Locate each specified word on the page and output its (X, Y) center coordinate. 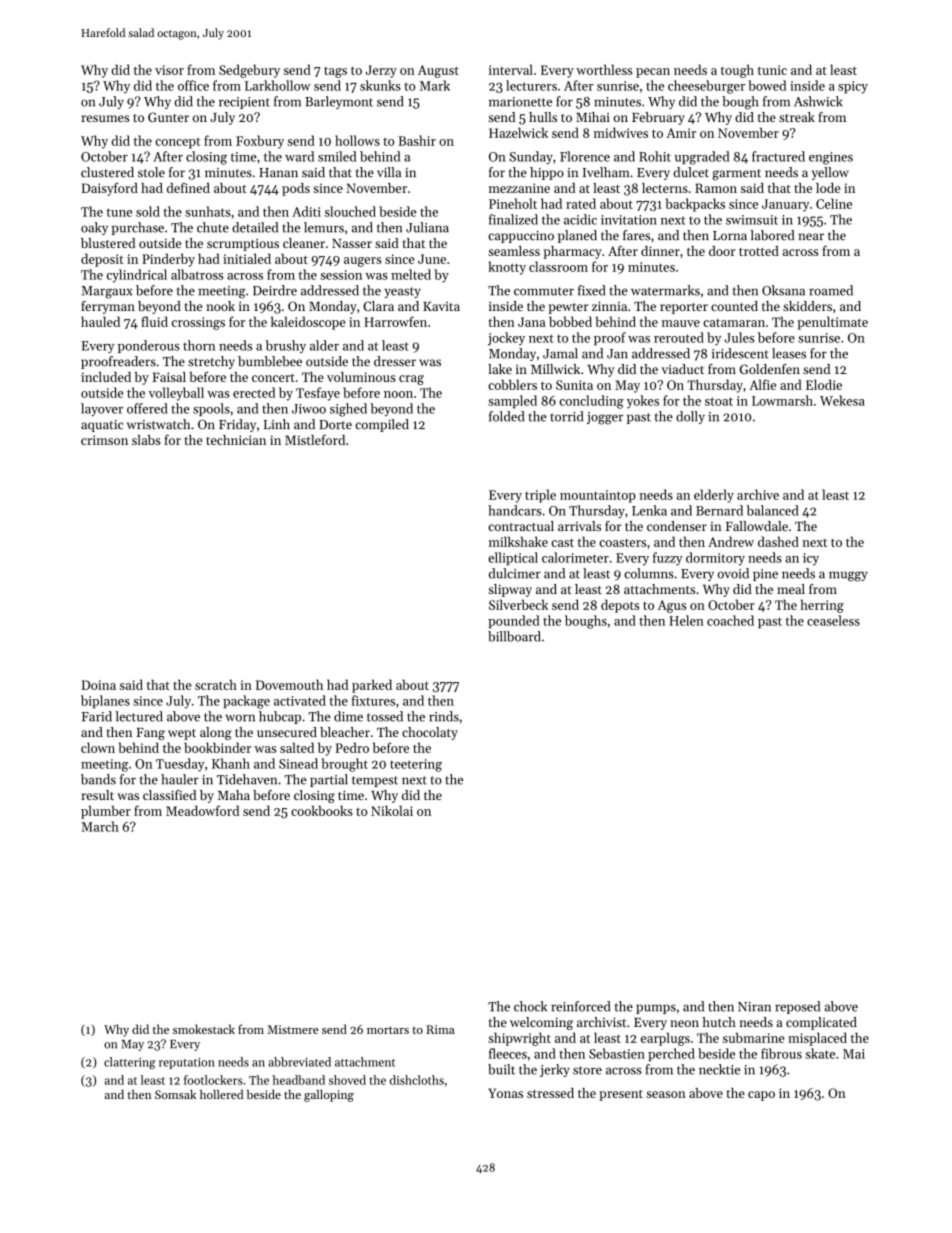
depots (620, 606)
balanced (773, 510)
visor (169, 70)
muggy (848, 576)
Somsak (175, 1094)
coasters (622, 542)
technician (236, 440)
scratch (216, 684)
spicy (853, 87)
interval (511, 69)
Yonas (505, 1093)
